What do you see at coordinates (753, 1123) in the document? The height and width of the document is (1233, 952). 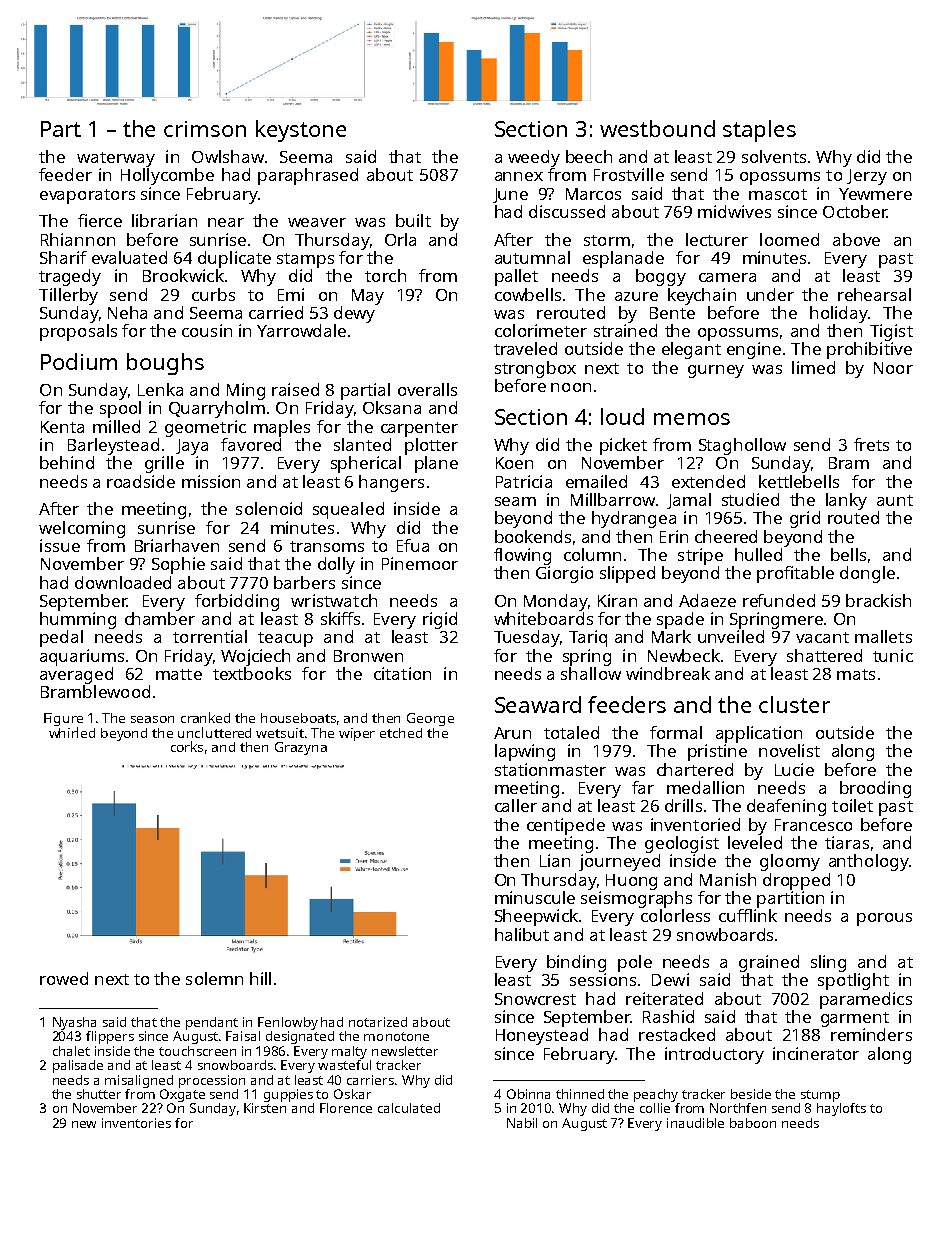 I see `baboon` at bounding box center [753, 1123].
